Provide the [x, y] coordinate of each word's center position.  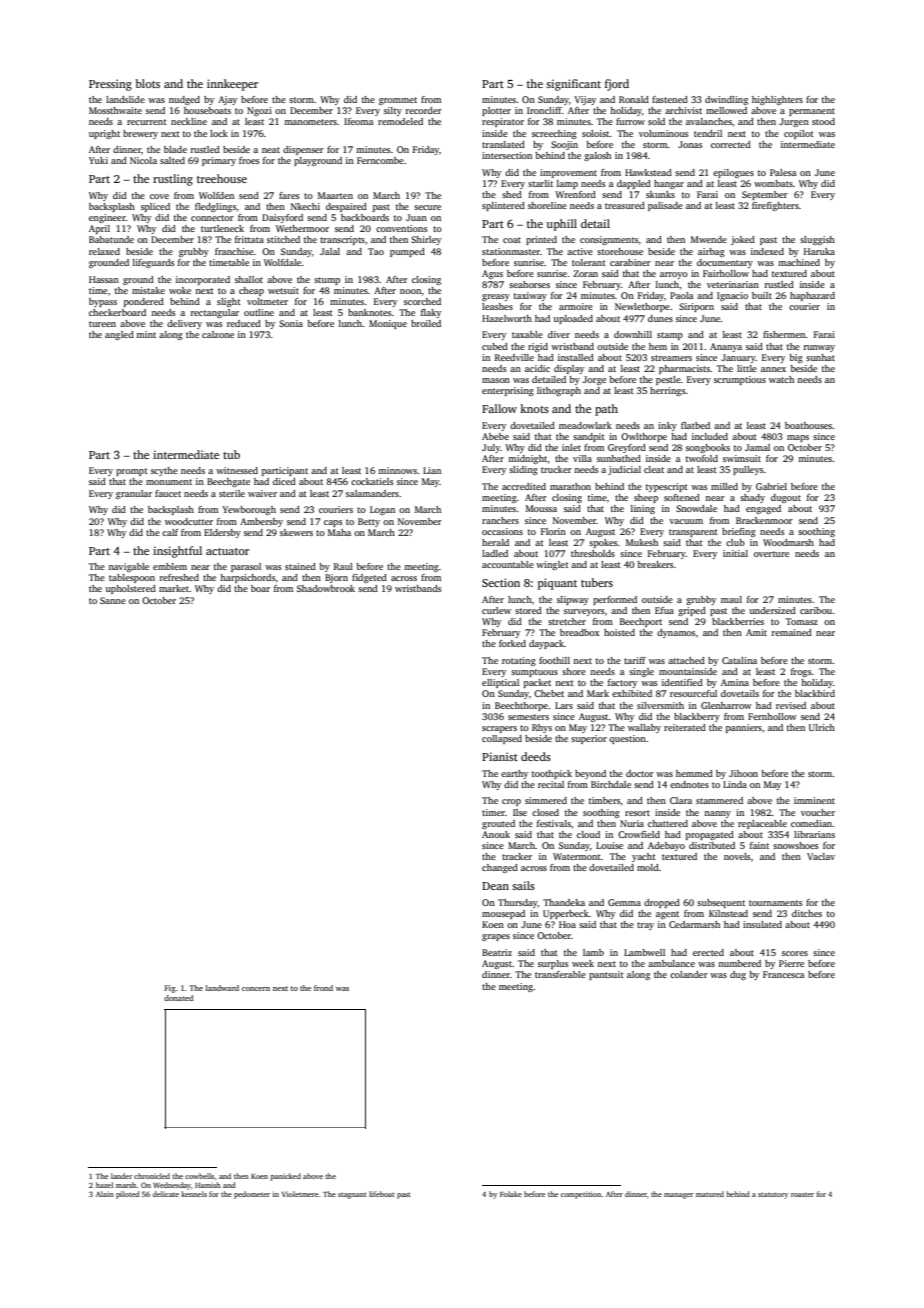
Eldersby [222, 533]
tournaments [775, 903]
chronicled [152, 1176]
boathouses [808, 425]
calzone [218, 334]
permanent [812, 112]
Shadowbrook [326, 588]
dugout [786, 498]
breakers [655, 564]
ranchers [500, 520]
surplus [553, 964]
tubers [597, 582]
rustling [173, 180]
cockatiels [372, 481]
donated [178, 998]
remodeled [400, 121]
